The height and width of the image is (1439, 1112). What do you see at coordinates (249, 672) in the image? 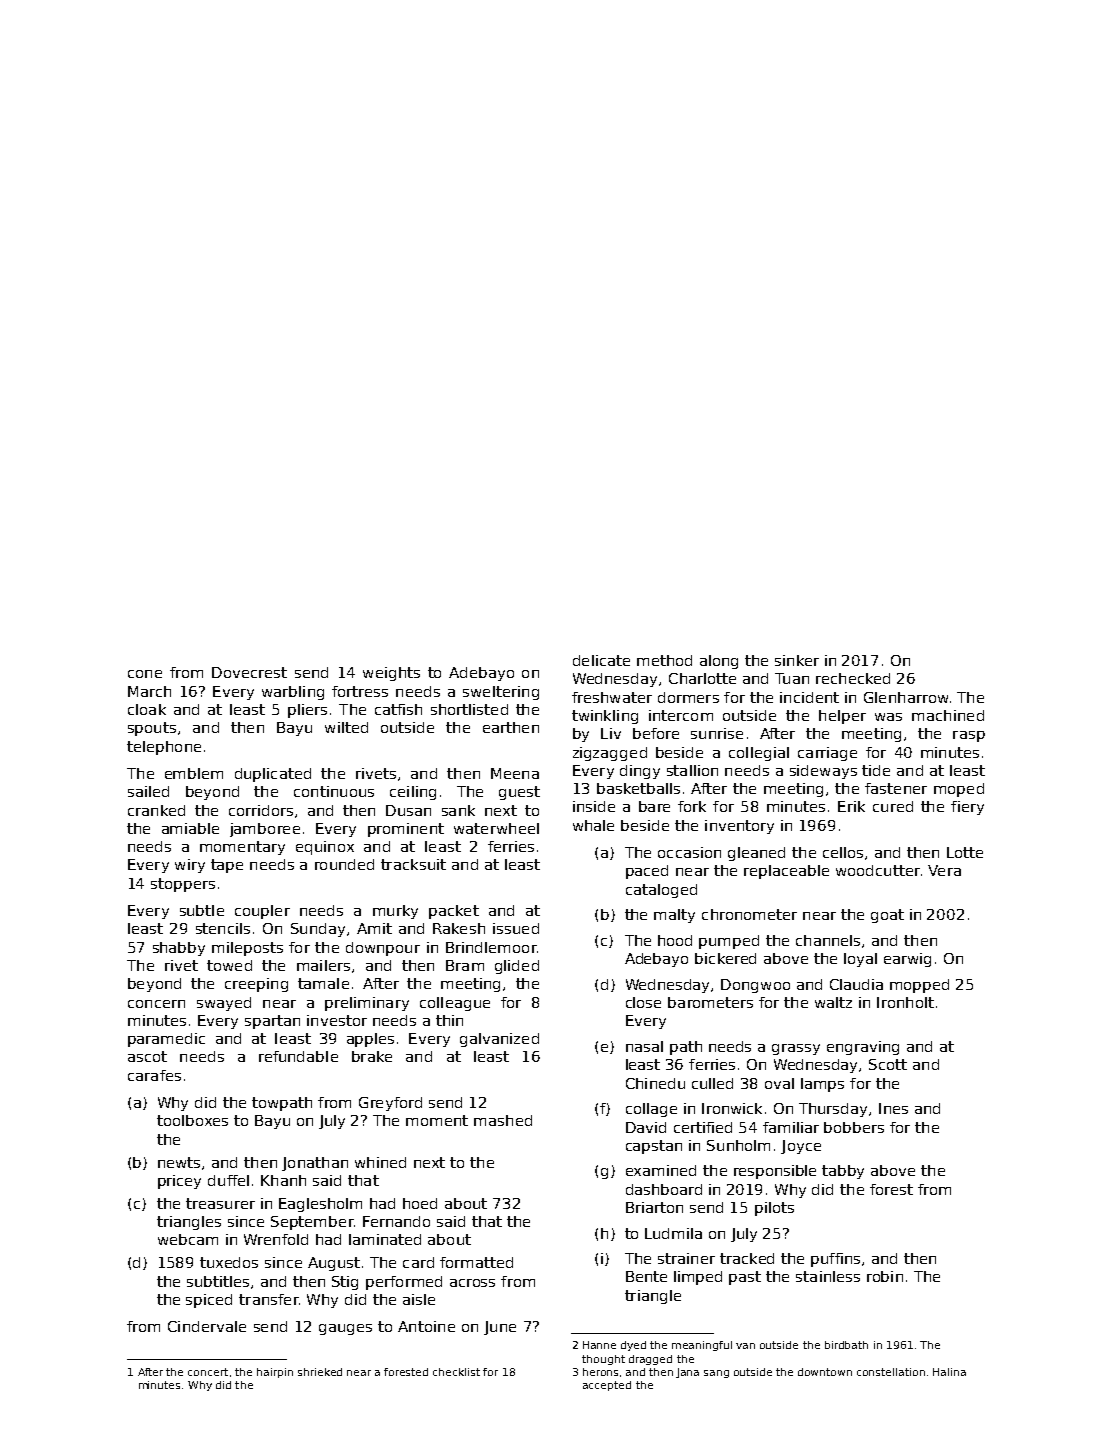
I see `Dovecrest` at bounding box center [249, 672].
